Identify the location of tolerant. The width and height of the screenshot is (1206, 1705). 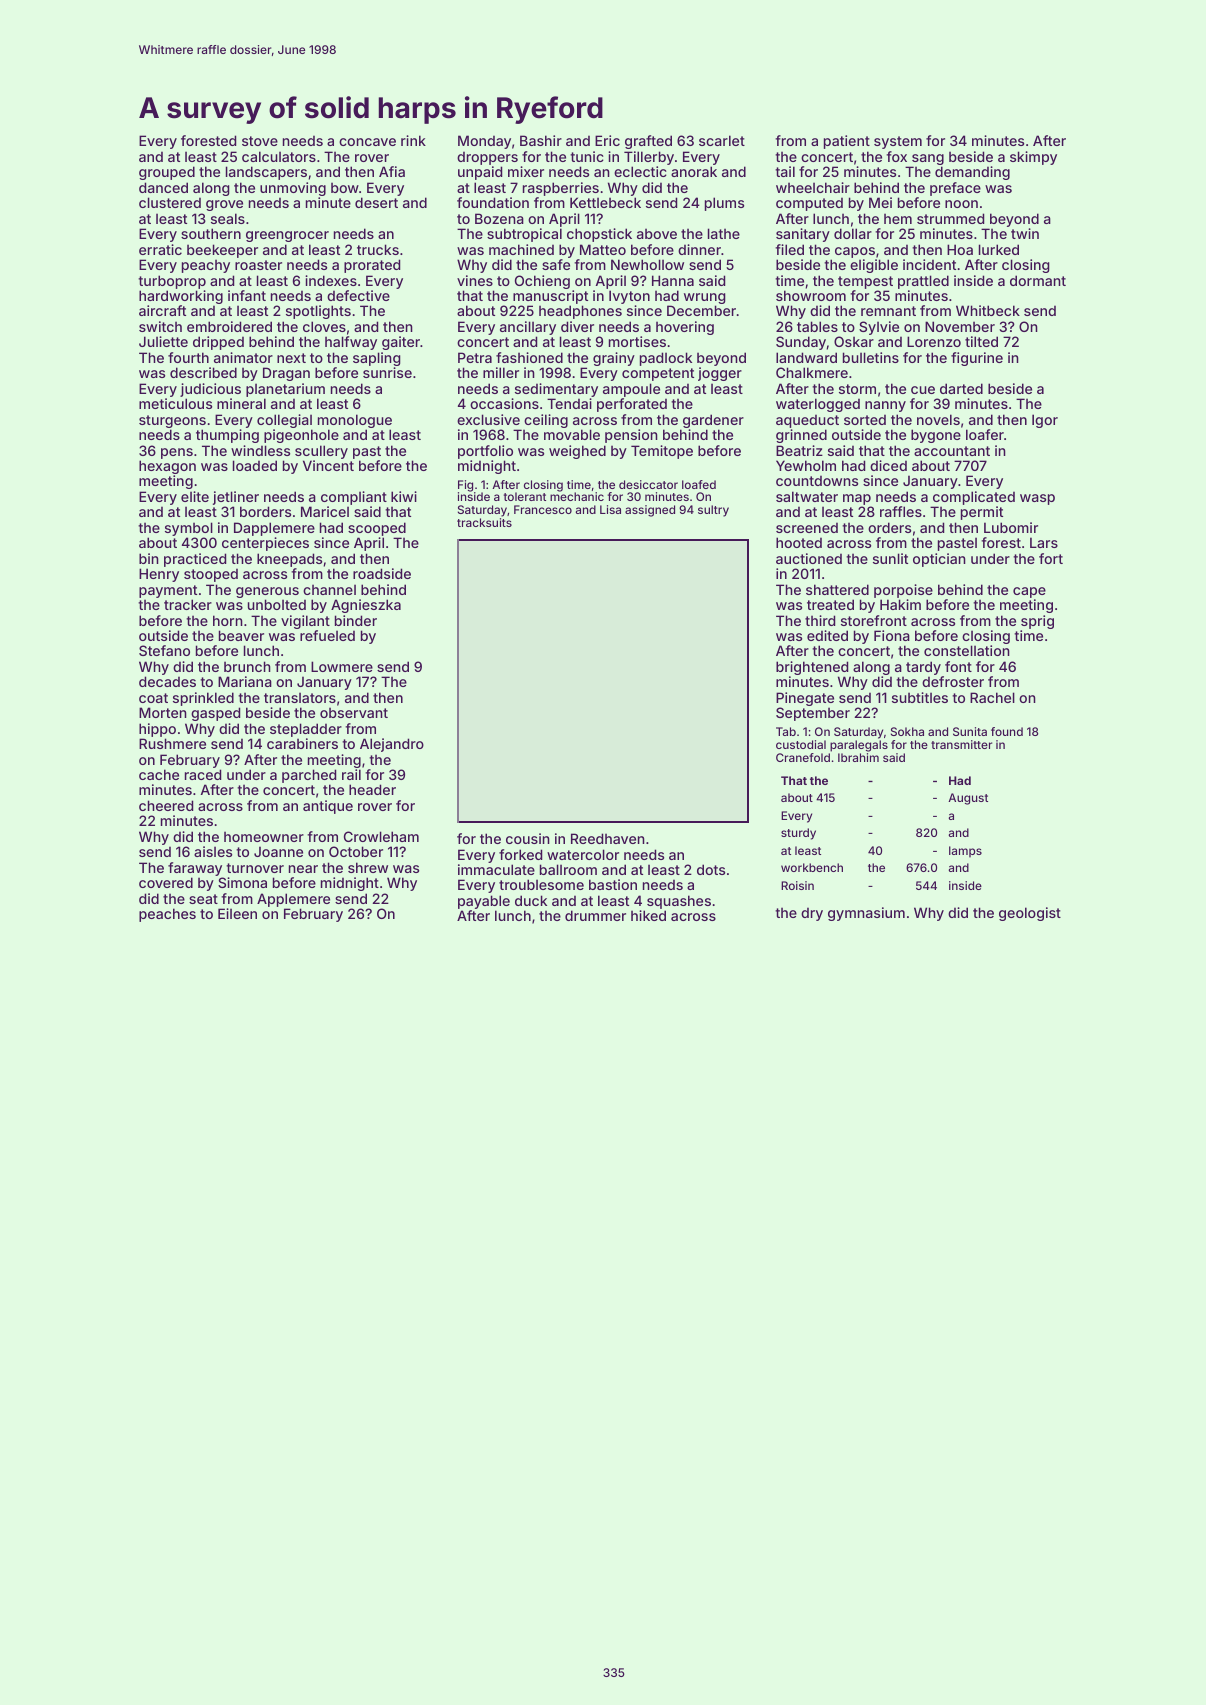
(525, 496).
